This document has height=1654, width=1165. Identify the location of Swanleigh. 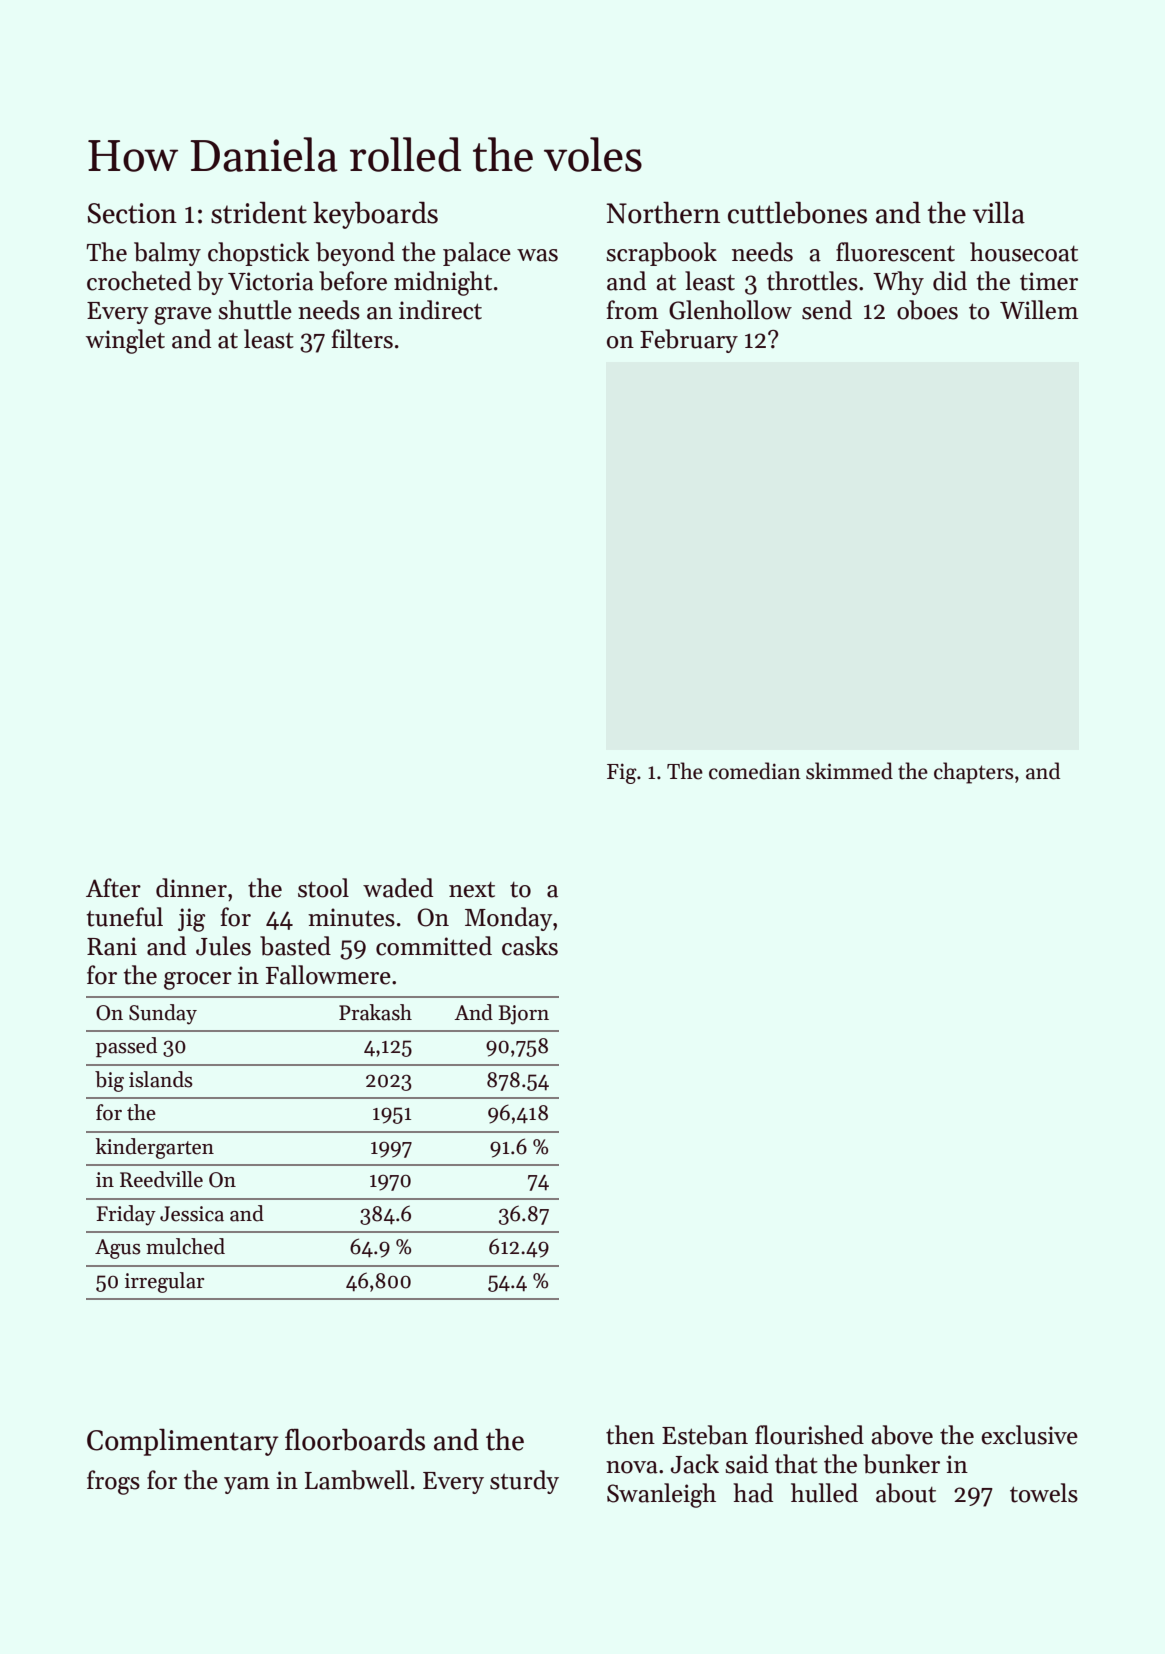
(661, 1495).
